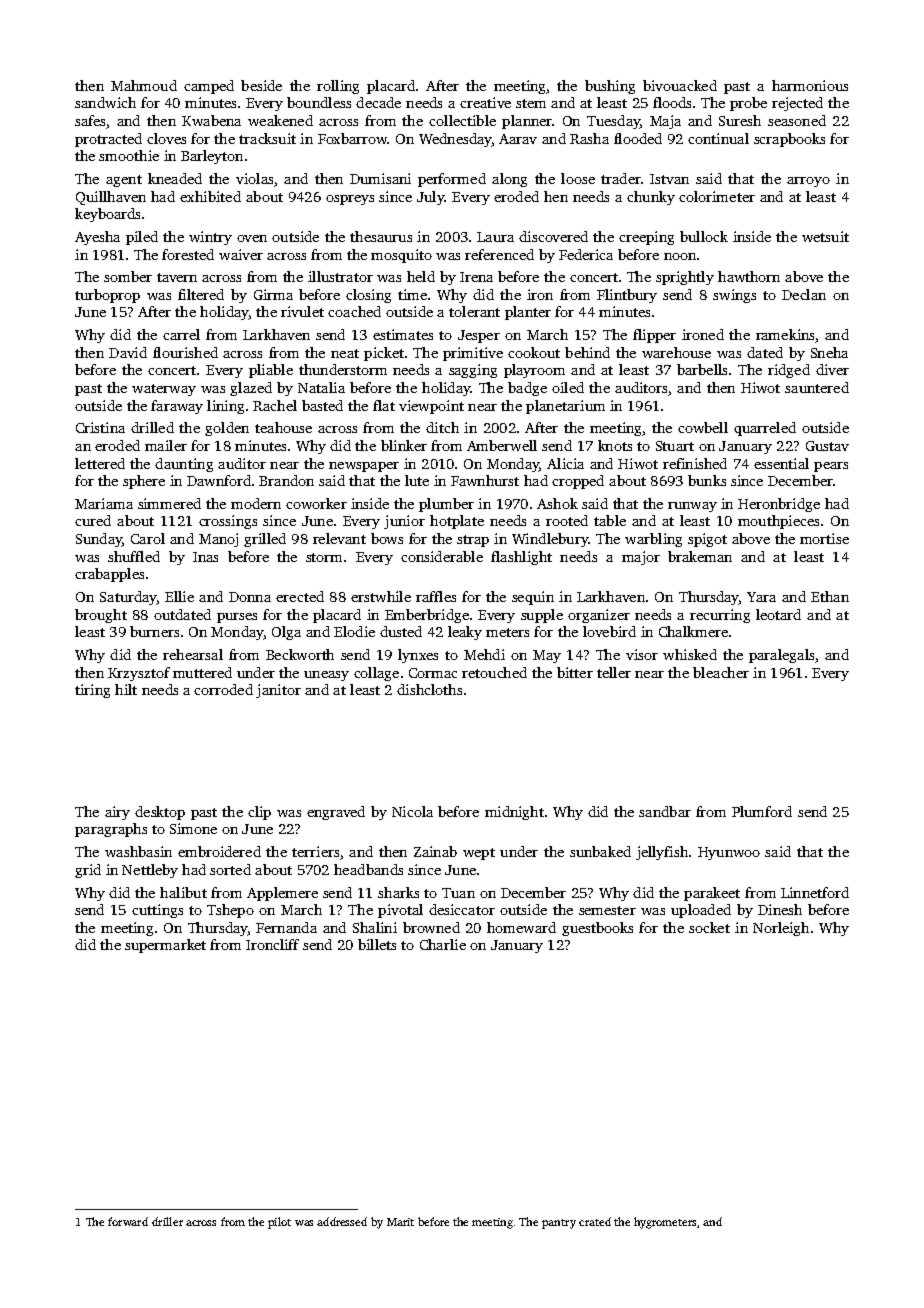 The image size is (924, 1308). What do you see at coordinates (117, 813) in the screenshot?
I see `airy` at bounding box center [117, 813].
